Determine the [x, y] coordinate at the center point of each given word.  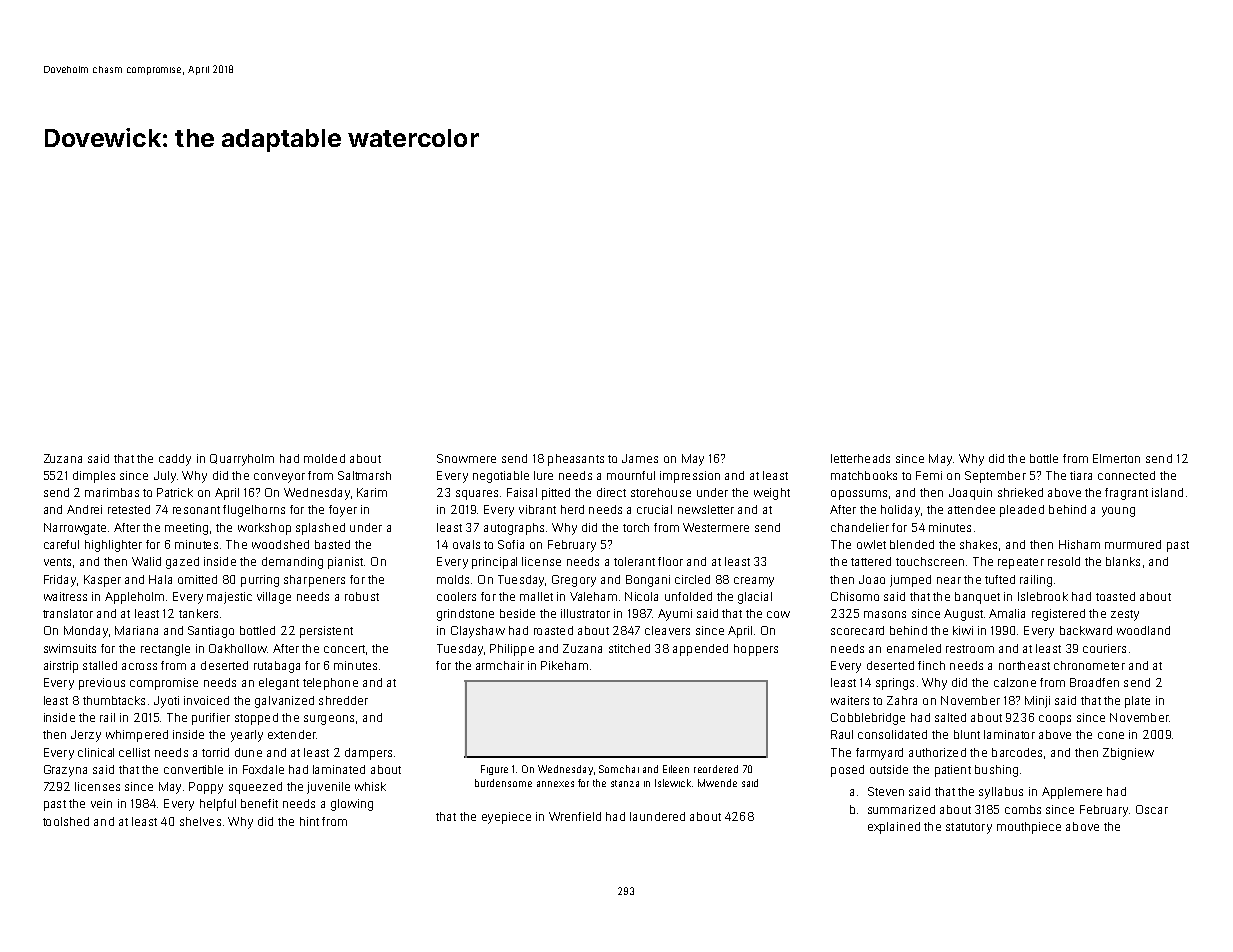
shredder [343, 700]
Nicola [641, 596]
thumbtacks [114, 700]
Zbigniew [1128, 754]
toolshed [66, 821]
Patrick [175, 492]
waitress [65, 596]
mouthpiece [1029, 828]
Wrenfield [575, 816]
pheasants [576, 460]
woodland [1143, 630]
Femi [929, 475]
